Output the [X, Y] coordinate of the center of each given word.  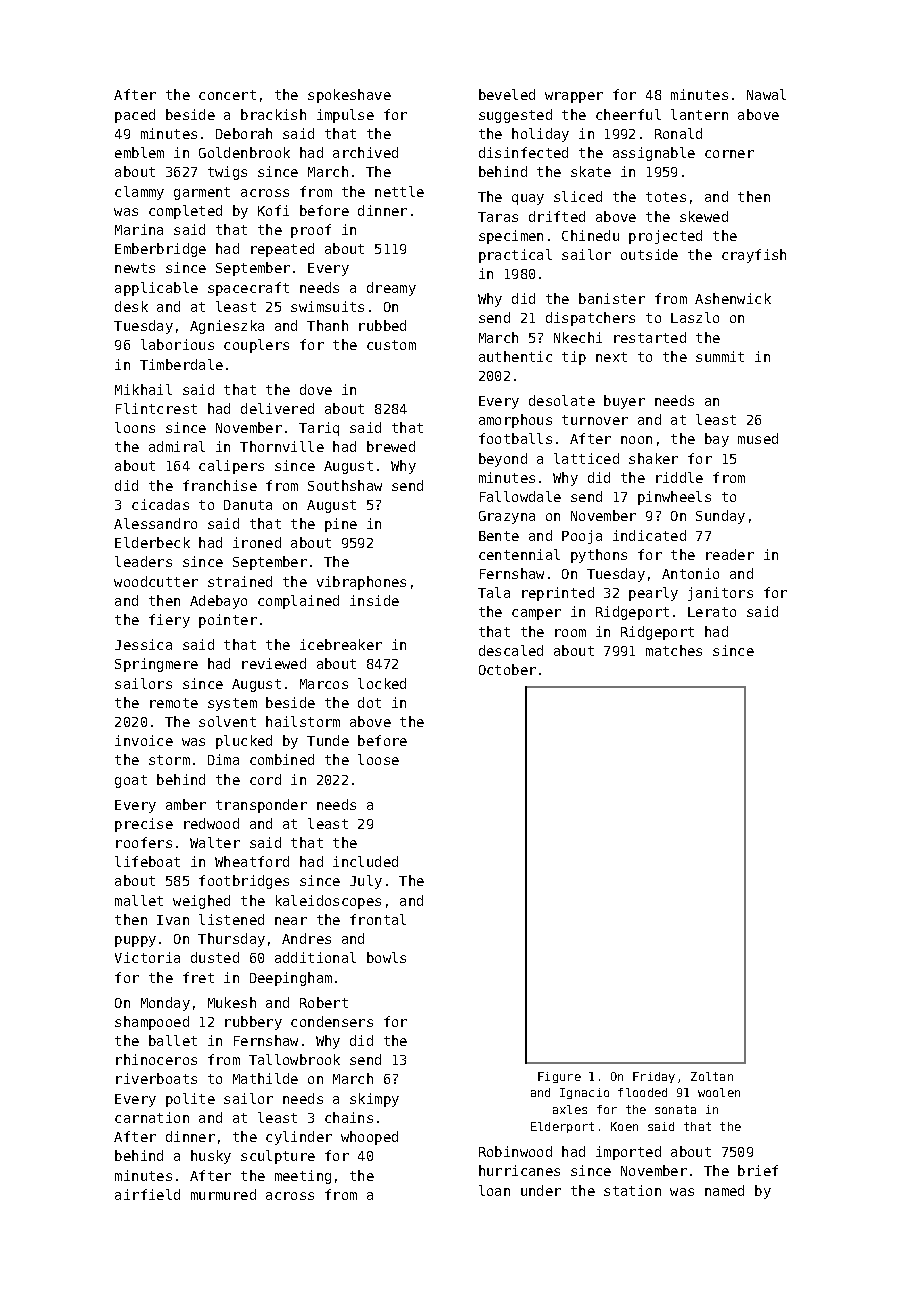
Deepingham [291, 979]
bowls [386, 957]
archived [365, 152]
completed [185, 212]
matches [674, 650]
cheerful [628, 114]
